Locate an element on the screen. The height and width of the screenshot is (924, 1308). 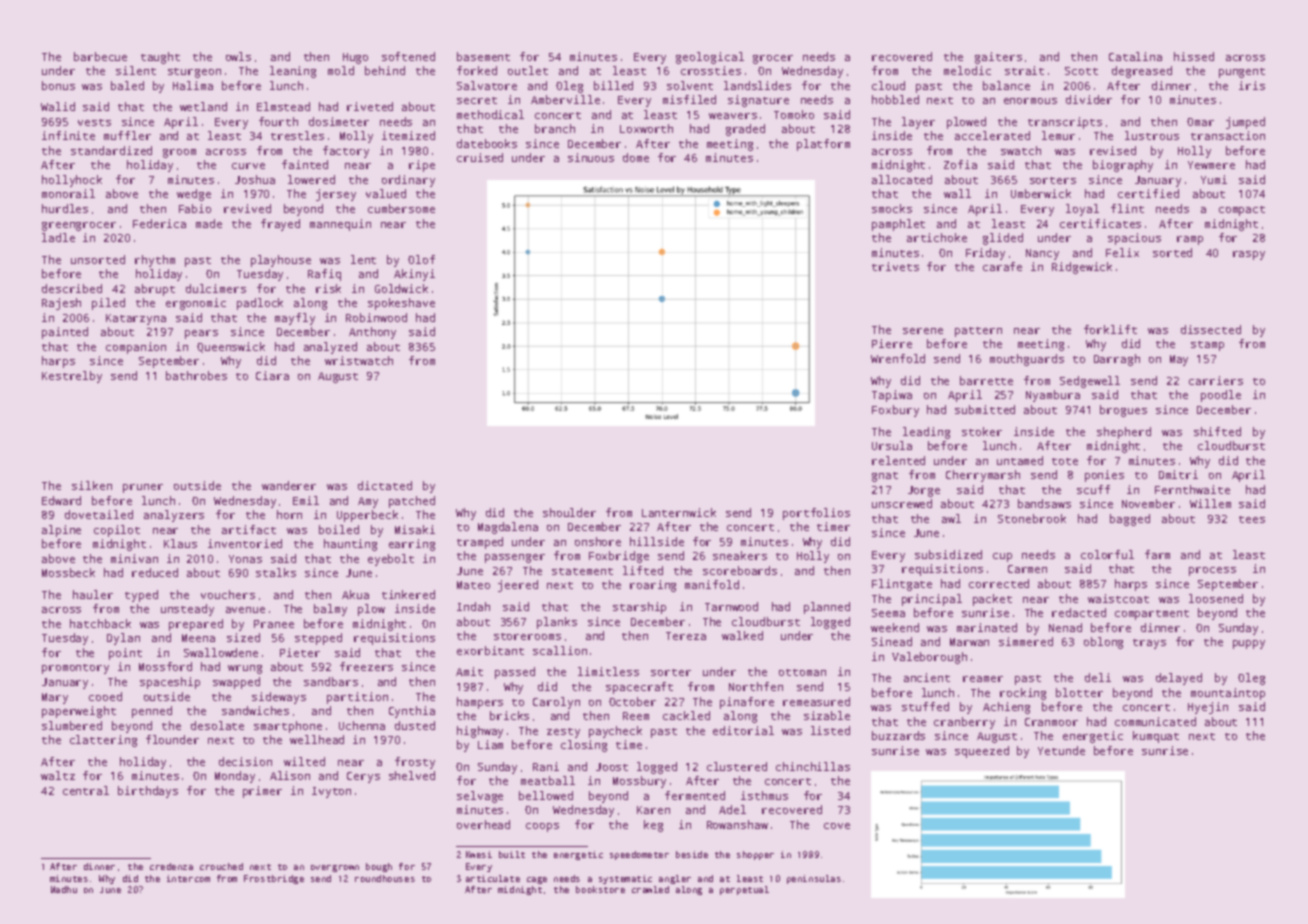
methodical is located at coordinates (490, 114).
